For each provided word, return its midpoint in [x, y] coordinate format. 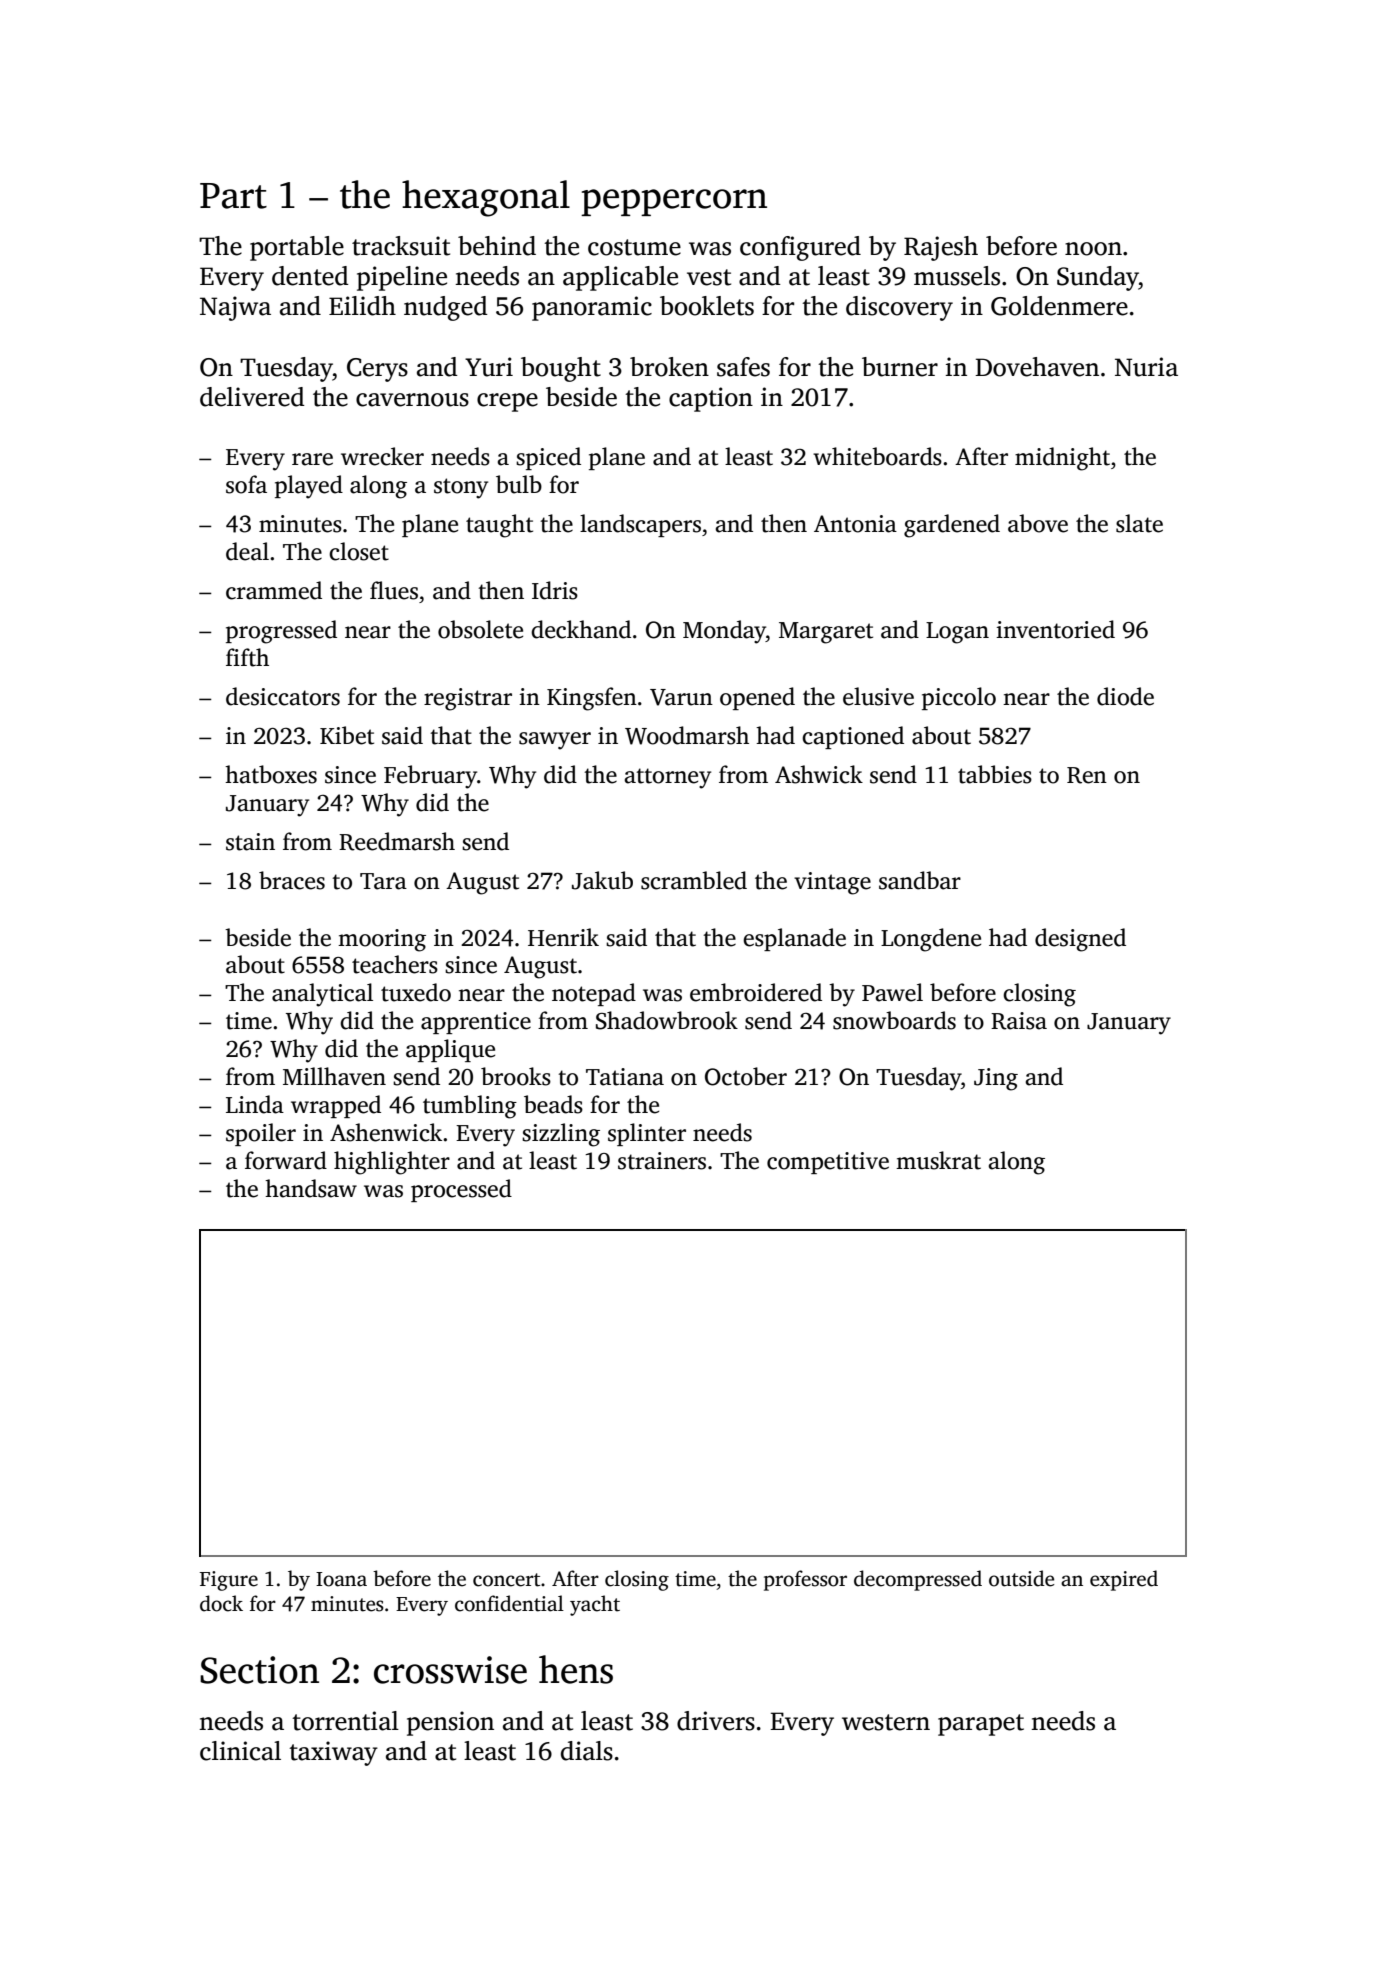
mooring [382, 940]
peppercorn [674, 202]
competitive [828, 1163]
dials [587, 1751]
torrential [345, 1721]
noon [1093, 249]
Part [233, 196]
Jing [996, 1079]
